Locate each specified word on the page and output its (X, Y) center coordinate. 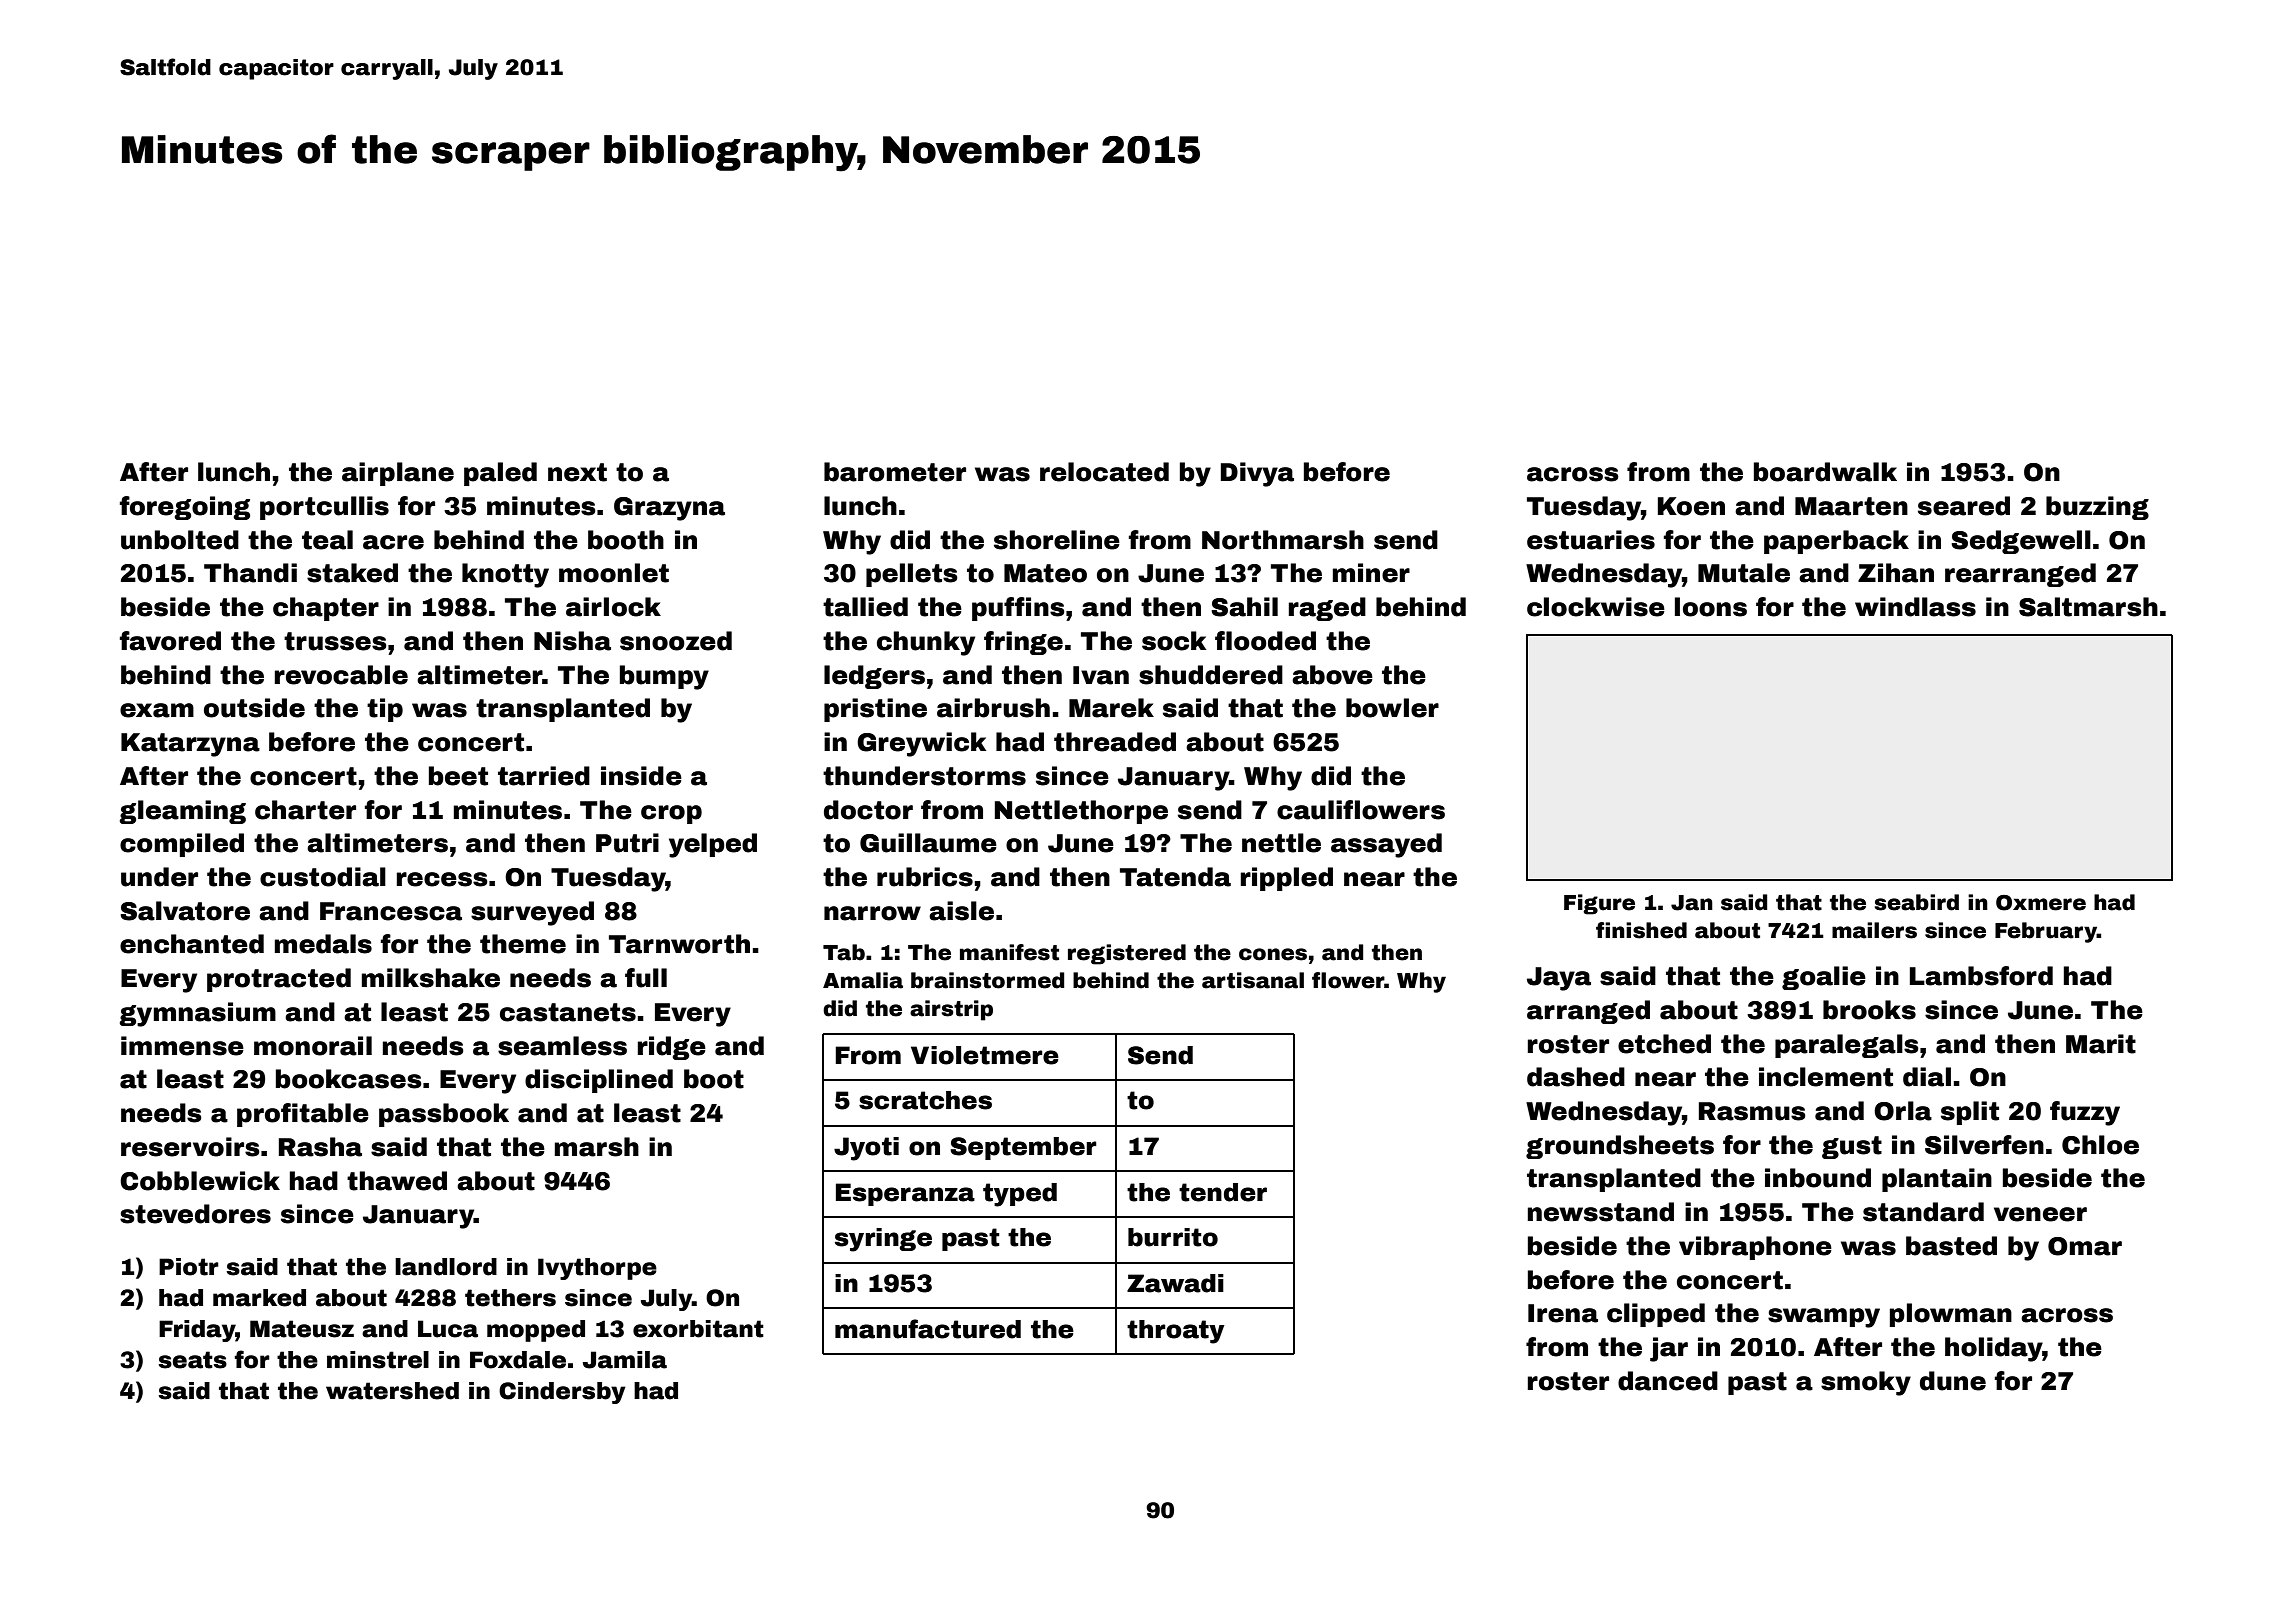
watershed (392, 1391)
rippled (1286, 879)
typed (1020, 1195)
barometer (895, 472)
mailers (1874, 930)
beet (458, 776)
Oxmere (2041, 903)
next (577, 472)
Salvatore (185, 911)
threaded (1115, 742)
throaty (1176, 1332)
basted (1951, 1246)
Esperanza (905, 1194)
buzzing (2097, 508)
